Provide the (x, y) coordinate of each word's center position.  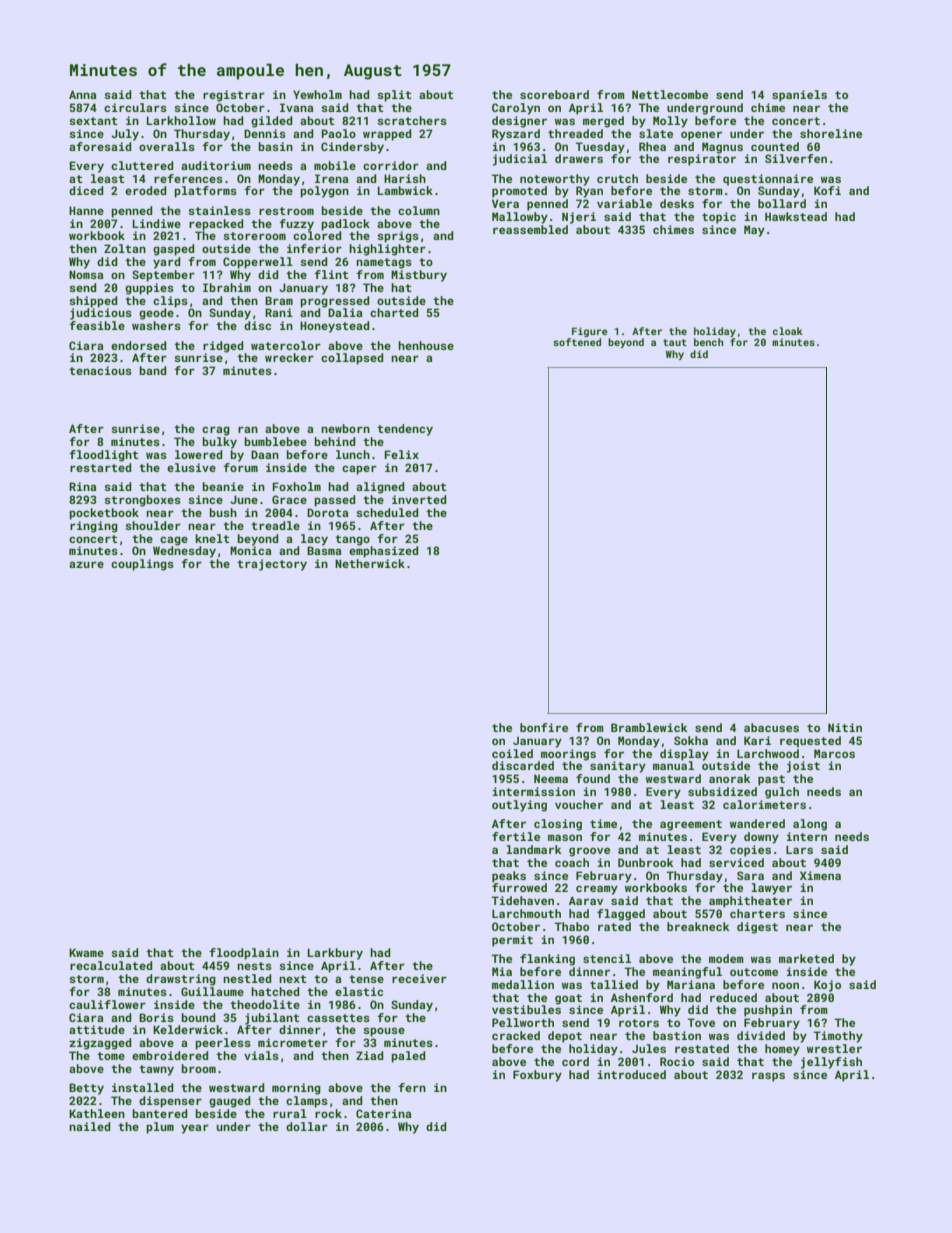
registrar (234, 96)
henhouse (426, 345)
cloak (788, 331)
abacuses (771, 727)
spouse (384, 1032)
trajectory (272, 565)
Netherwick (370, 563)
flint (331, 274)
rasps (768, 1077)
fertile (516, 836)
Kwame (86, 952)
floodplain (244, 954)
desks (677, 203)
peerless (223, 1044)
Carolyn (516, 109)
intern (807, 836)
